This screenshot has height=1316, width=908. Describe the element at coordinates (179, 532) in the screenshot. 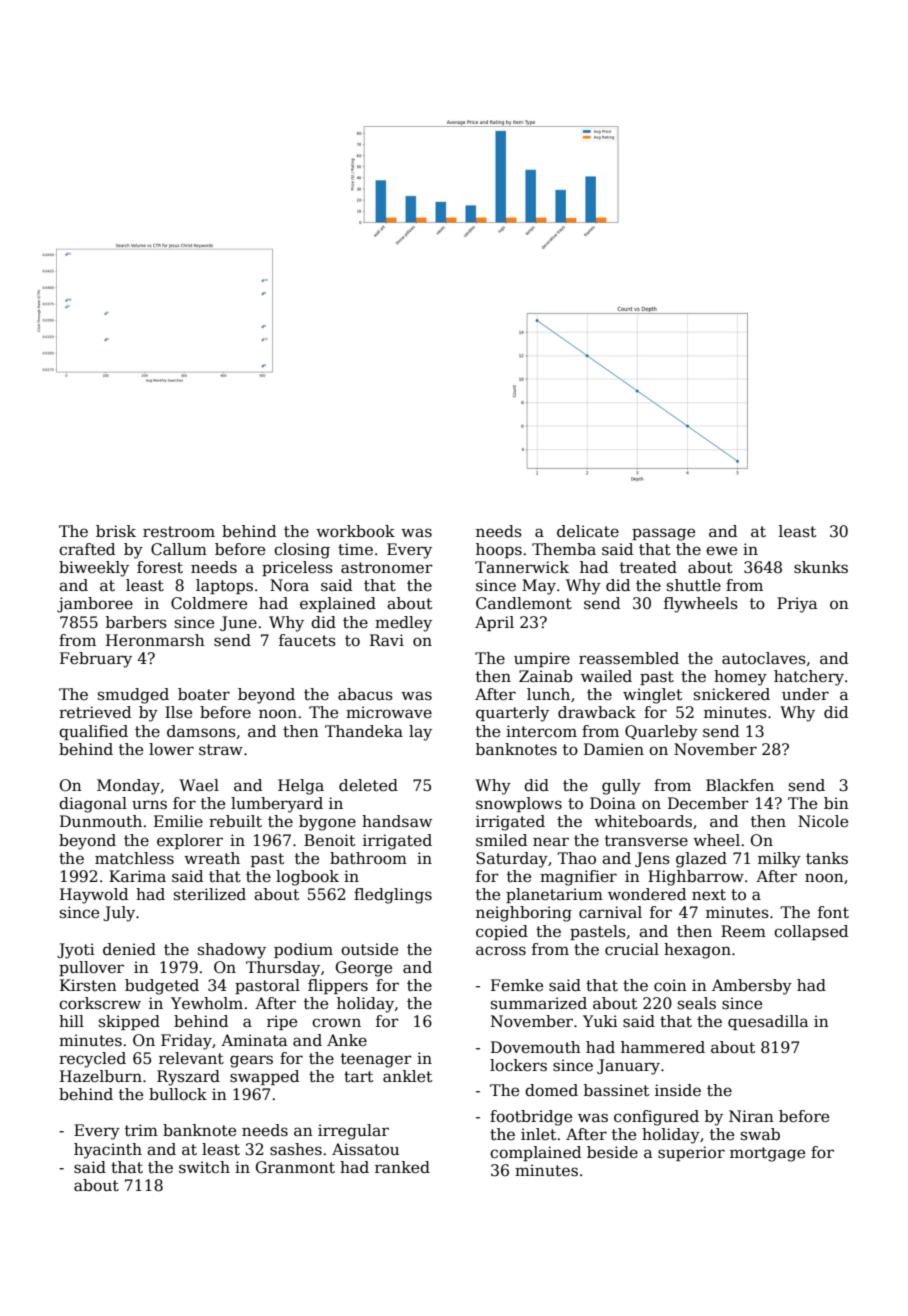

I see `restroom` at that location.
